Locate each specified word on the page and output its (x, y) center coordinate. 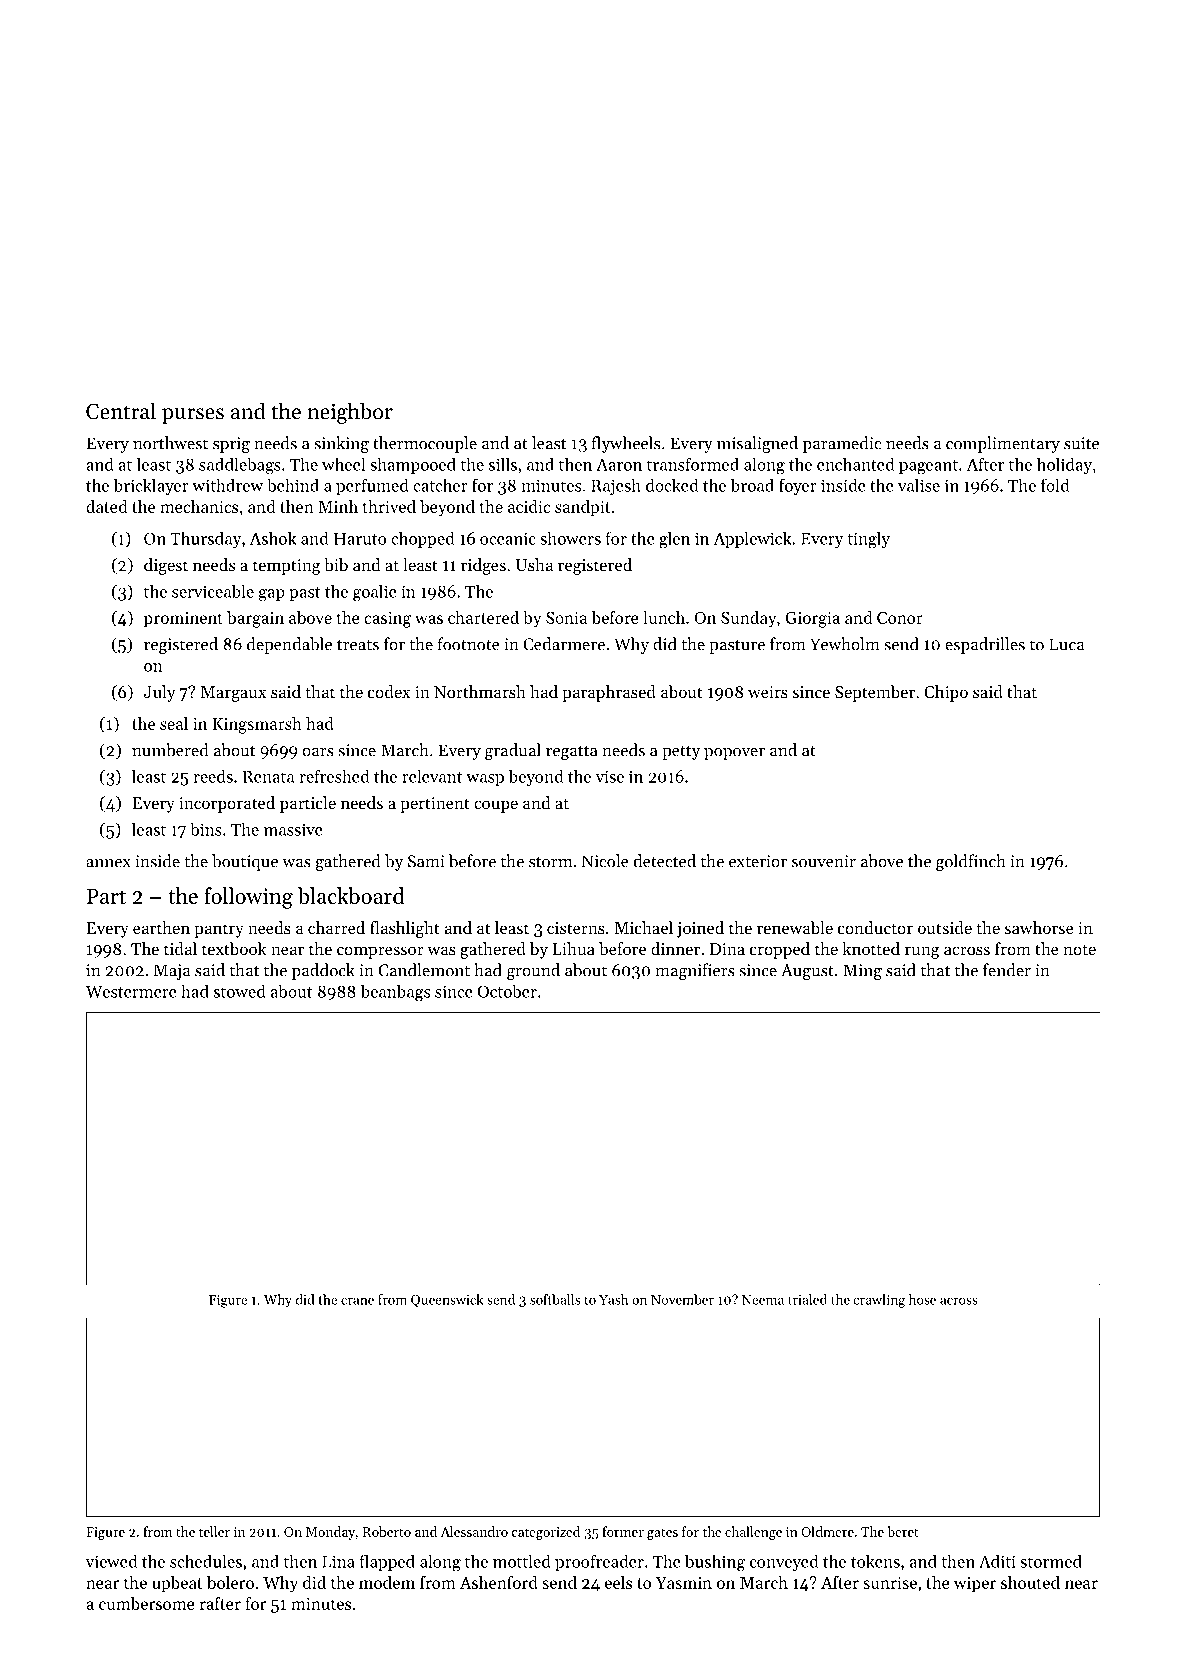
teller (214, 1531)
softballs (555, 1299)
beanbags (395, 992)
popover (734, 754)
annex (108, 863)
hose (922, 1299)
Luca (1067, 644)
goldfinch (970, 862)
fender (1007, 970)
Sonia (566, 618)
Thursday (205, 539)
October (507, 991)
